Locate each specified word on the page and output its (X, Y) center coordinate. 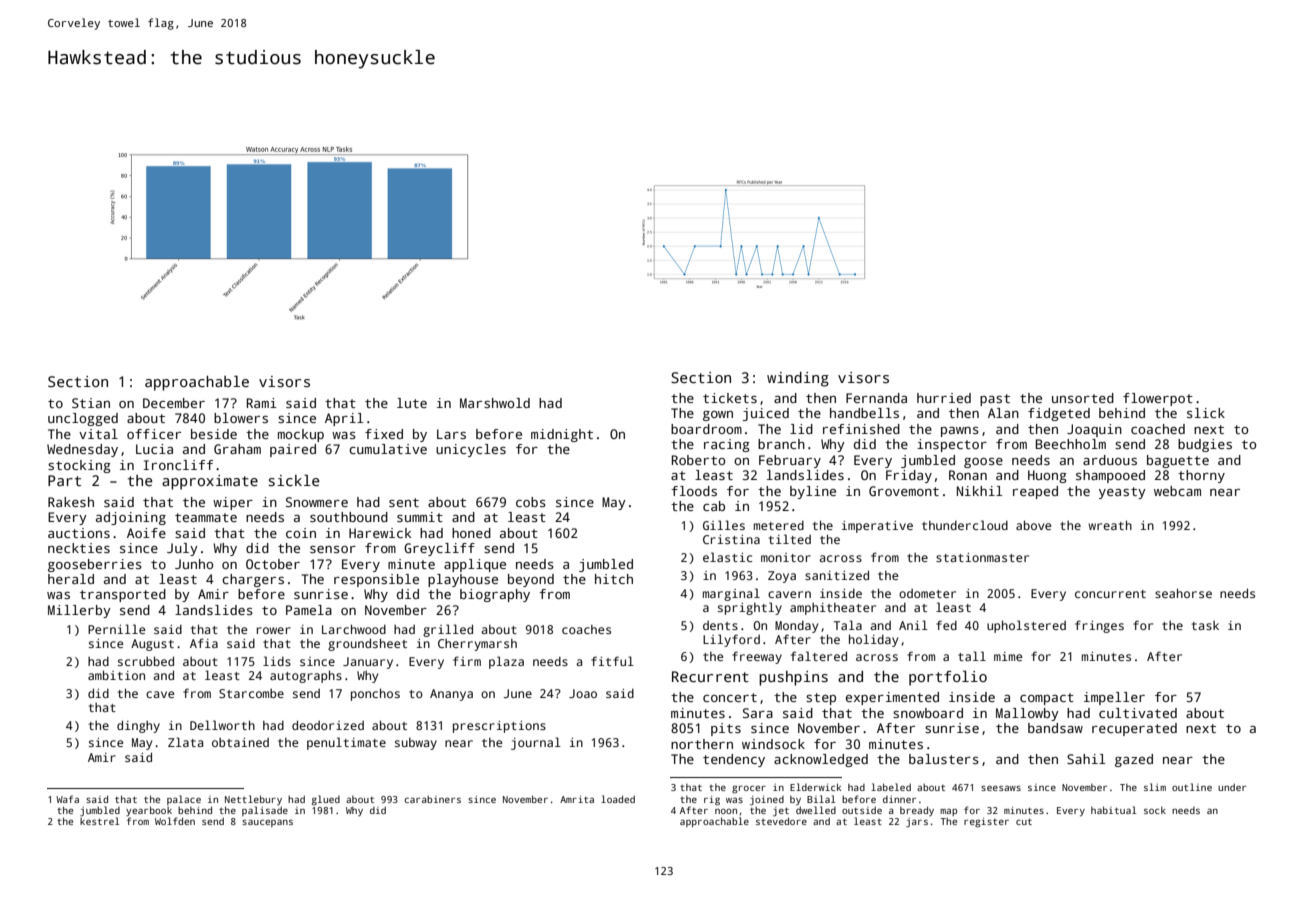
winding (798, 379)
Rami (262, 403)
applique (475, 565)
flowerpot (1158, 399)
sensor (333, 549)
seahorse (1183, 593)
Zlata (185, 742)
